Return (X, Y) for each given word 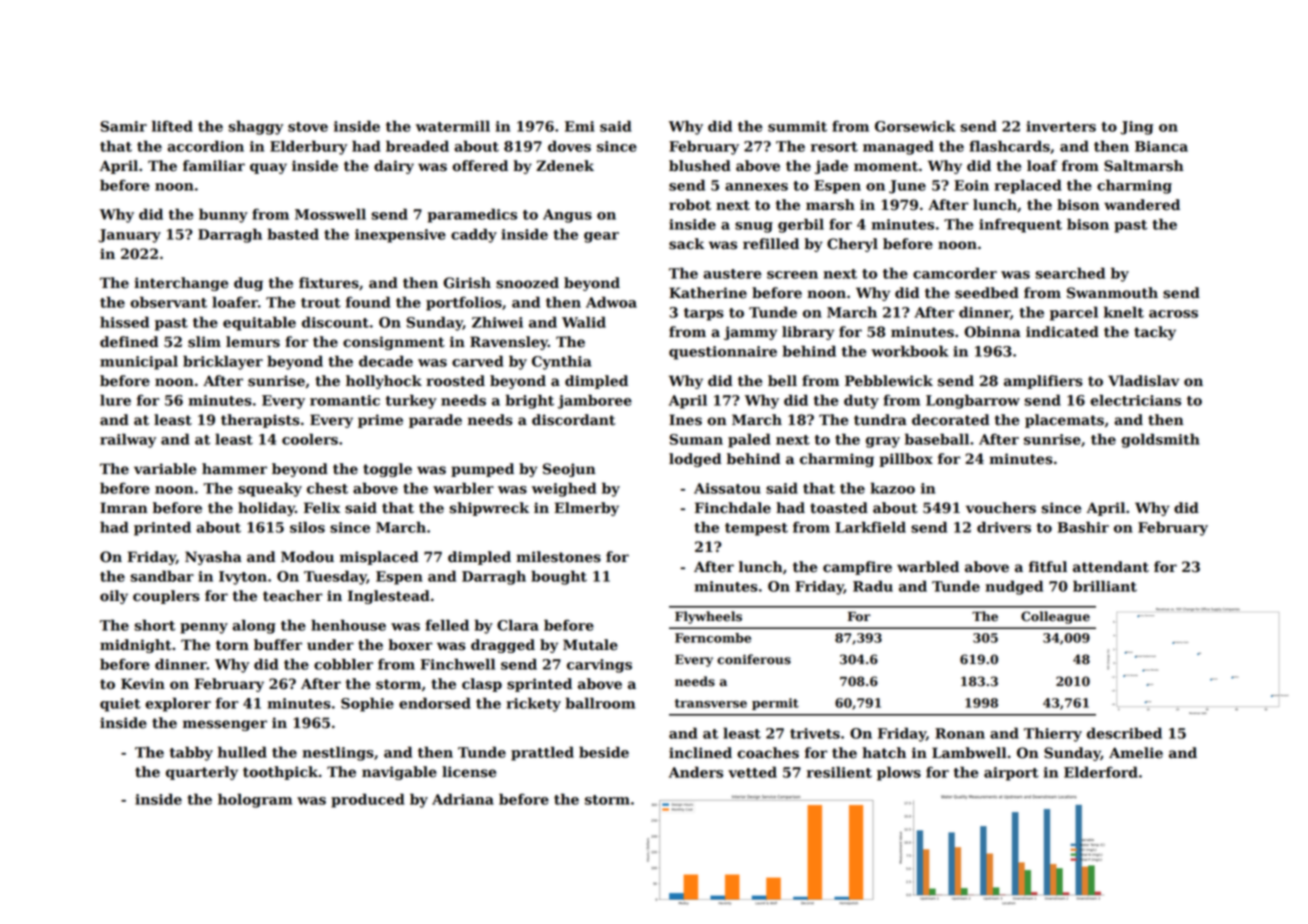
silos (307, 527)
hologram (255, 800)
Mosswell (330, 214)
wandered (1142, 205)
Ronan (960, 733)
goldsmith (1160, 440)
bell (782, 381)
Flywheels (708, 617)
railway (128, 440)
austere (732, 274)
